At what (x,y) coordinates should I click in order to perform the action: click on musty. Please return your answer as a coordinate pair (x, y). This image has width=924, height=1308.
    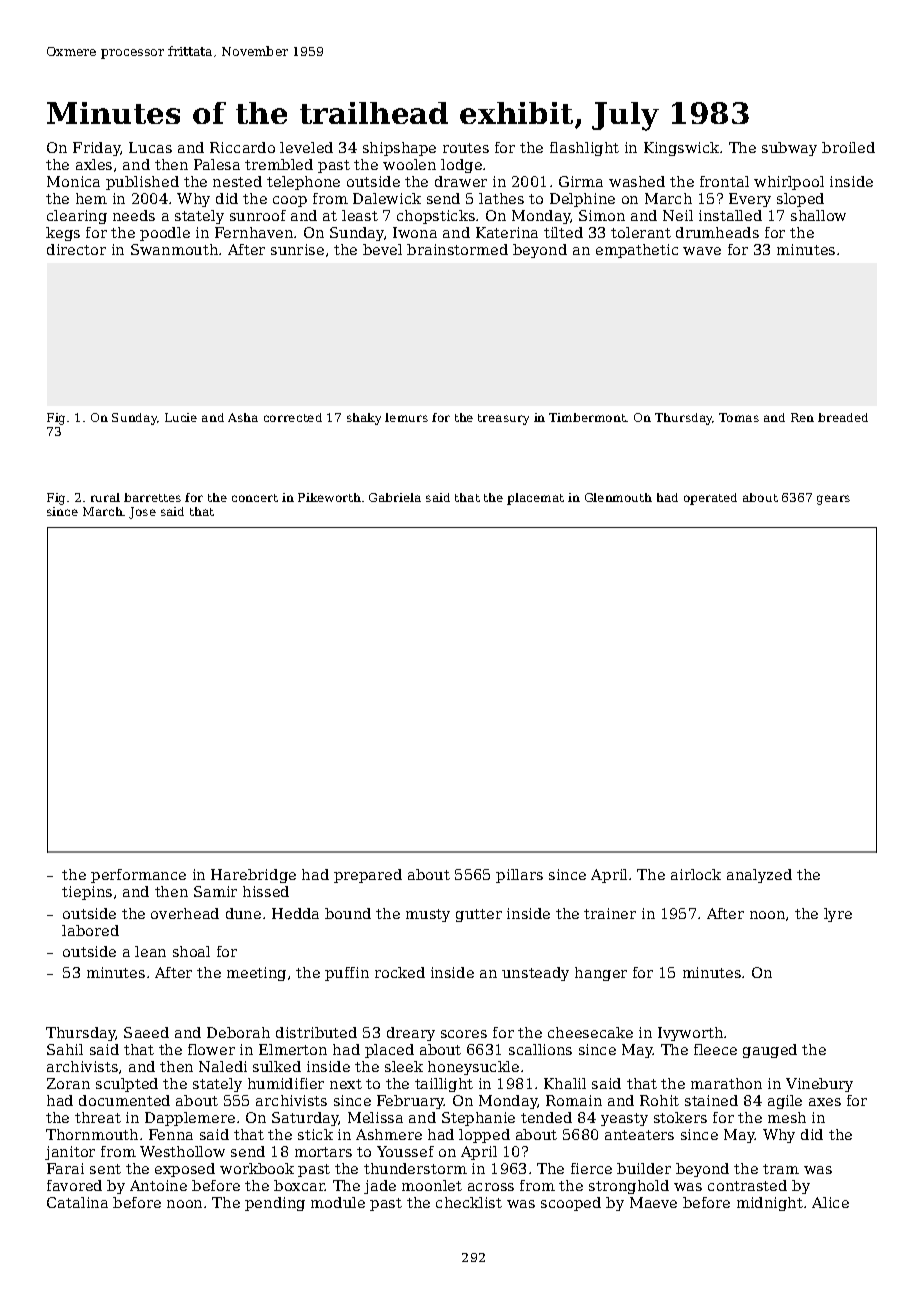
    Looking at the image, I should click on (428, 915).
